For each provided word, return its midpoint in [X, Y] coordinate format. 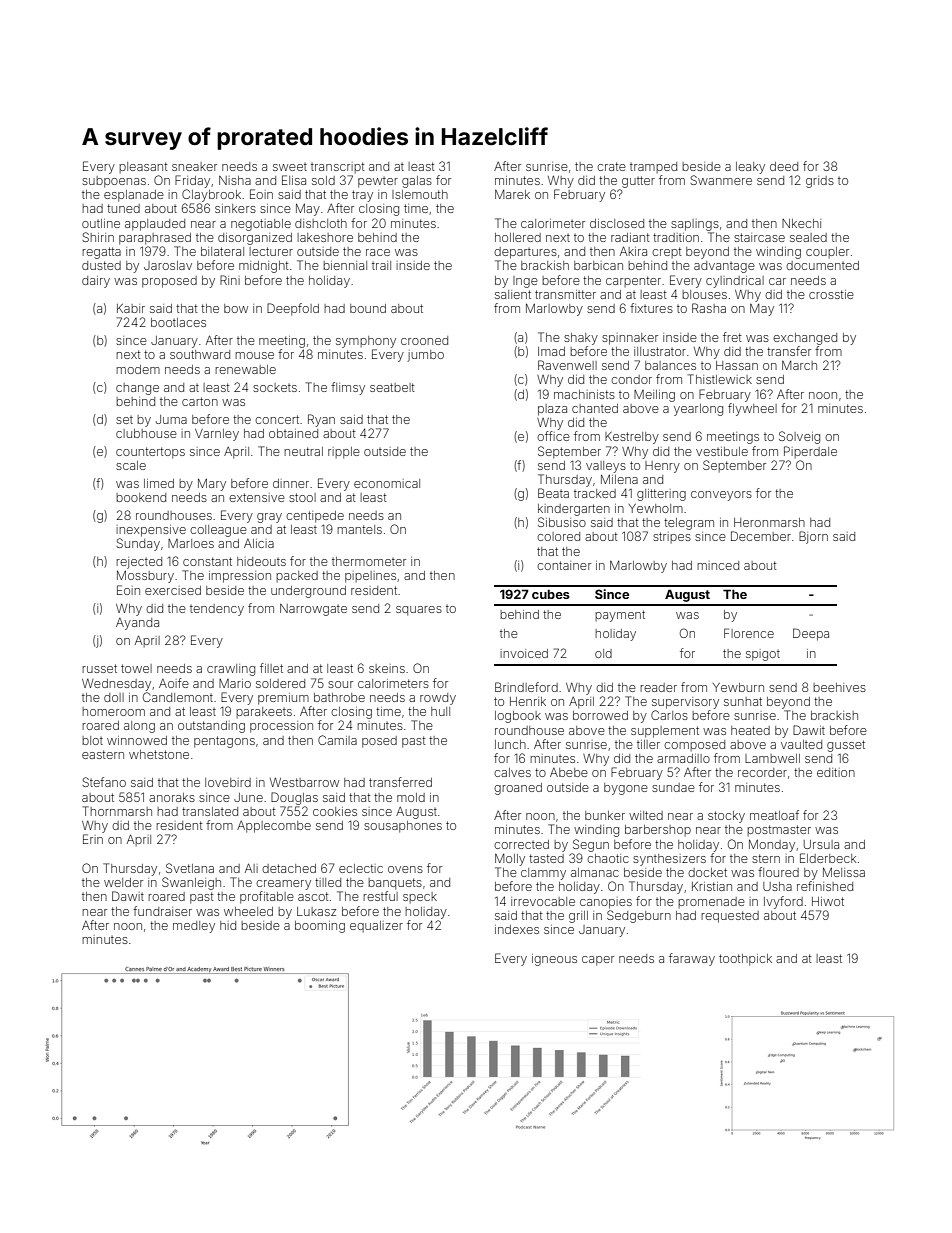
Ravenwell [567, 365]
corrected [521, 844]
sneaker [194, 166]
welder [123, 882]
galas [417, 182]
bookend [141, 497]
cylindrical [735, 282]
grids [820, 182]
